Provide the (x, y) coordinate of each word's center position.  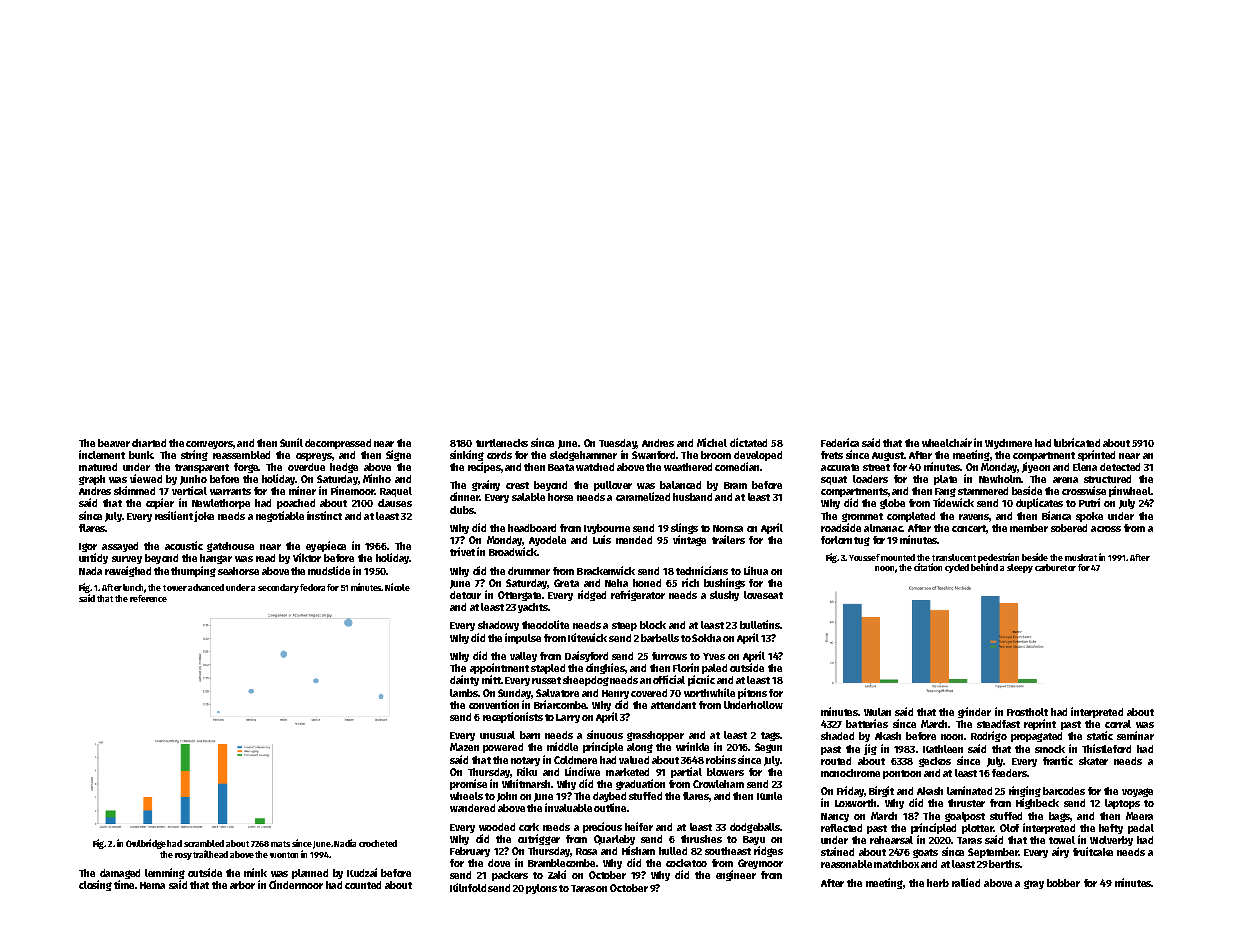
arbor (242, 885)
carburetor (1055, 567)
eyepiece (326, 546)
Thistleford (1106, 748)
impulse (523, 638)
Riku (527, 771)
